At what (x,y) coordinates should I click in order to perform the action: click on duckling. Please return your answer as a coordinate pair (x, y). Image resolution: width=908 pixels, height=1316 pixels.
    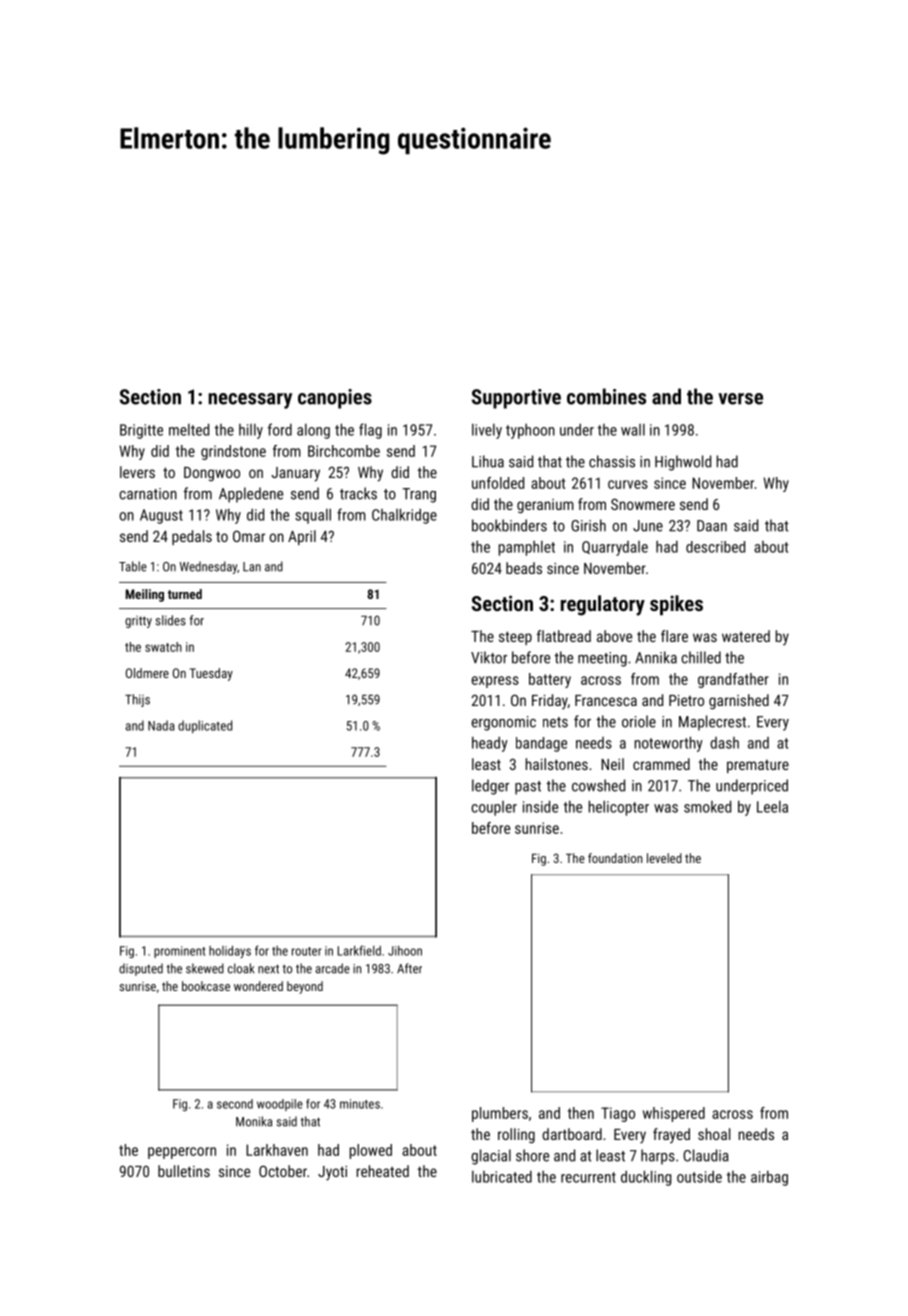
    Looking at the image, I should click on (646, 1178).
